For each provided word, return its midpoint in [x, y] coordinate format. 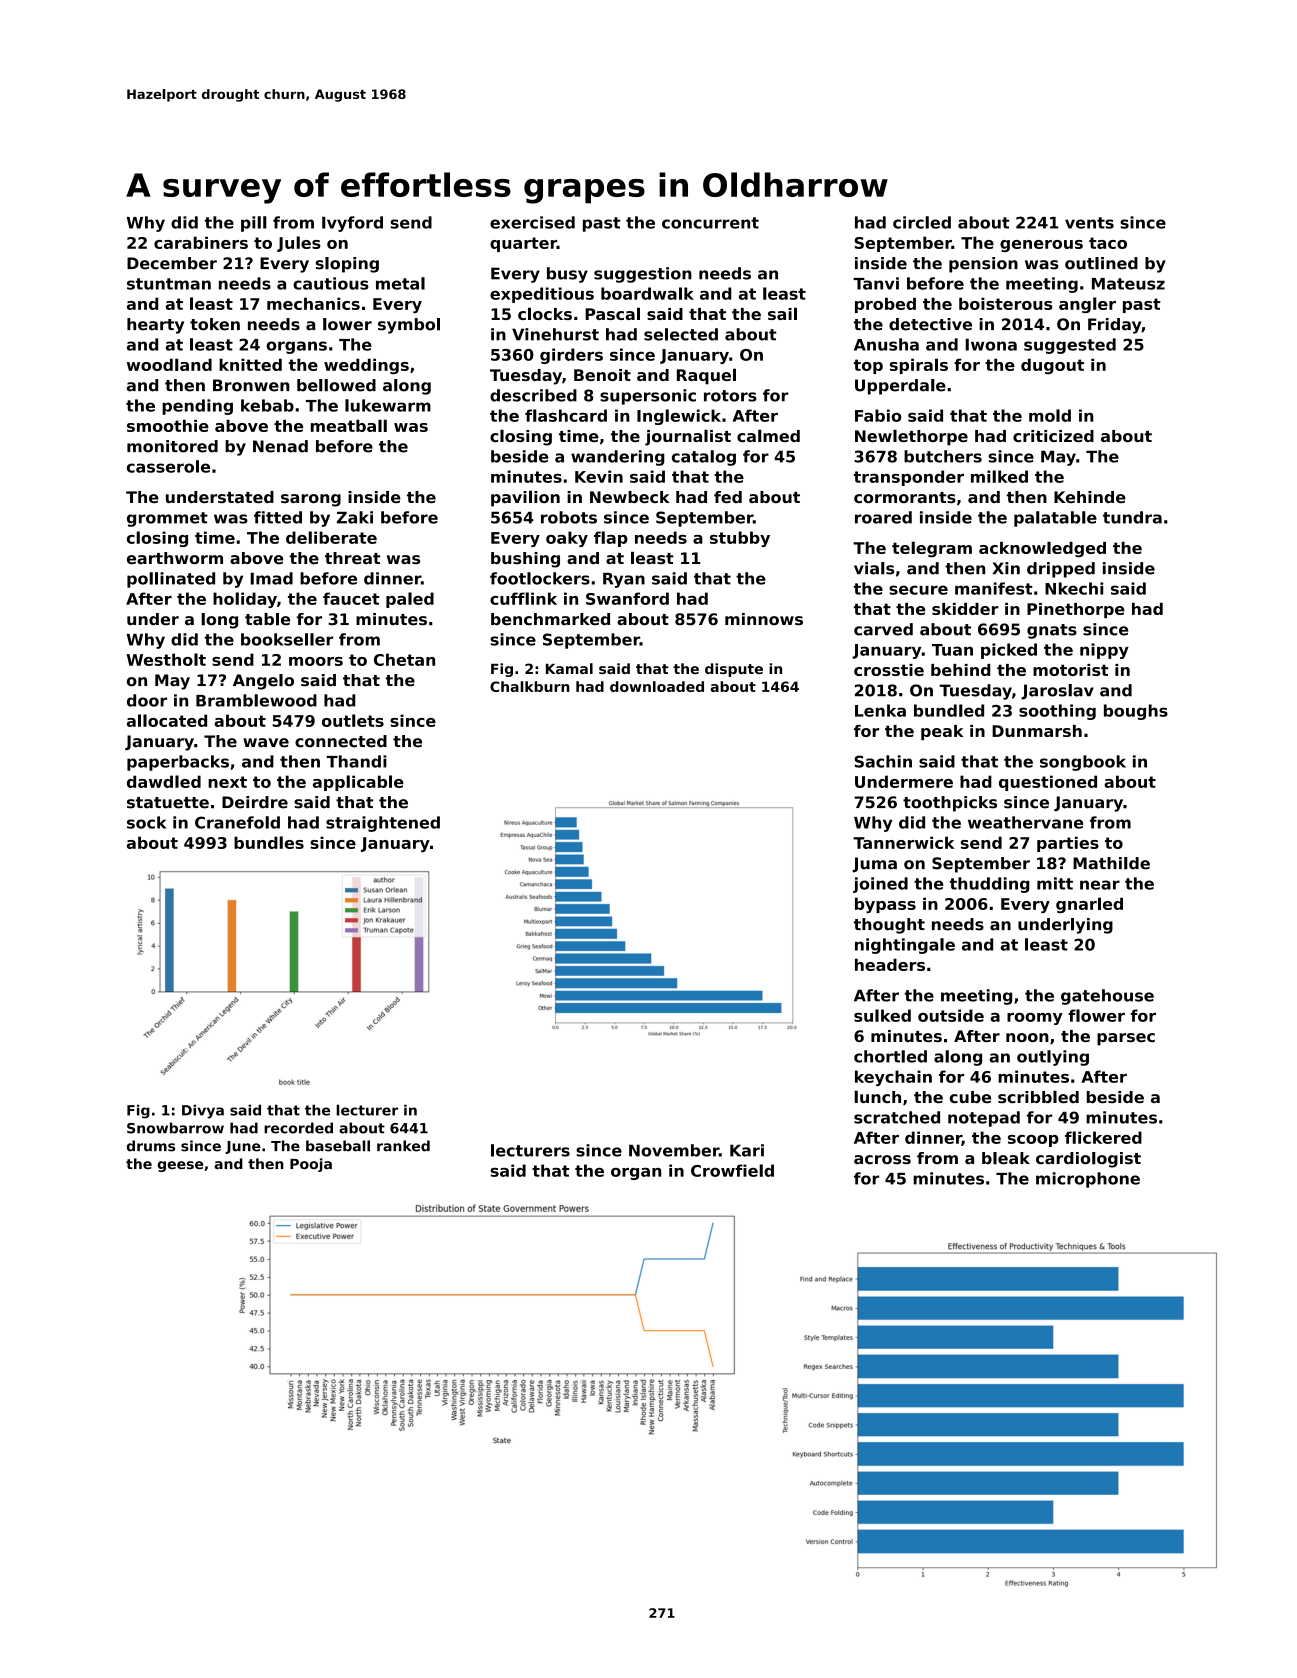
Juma [874, 865]
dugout [1052, 366]
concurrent [710, 223]
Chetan [404, 659]
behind [960, 670]
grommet [167, 519]
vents [1089, 223]
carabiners [201, 242]
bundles [269, 842]
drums [151, 1146]
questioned [1048, 783]
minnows [764, 619]
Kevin [599, 476]
